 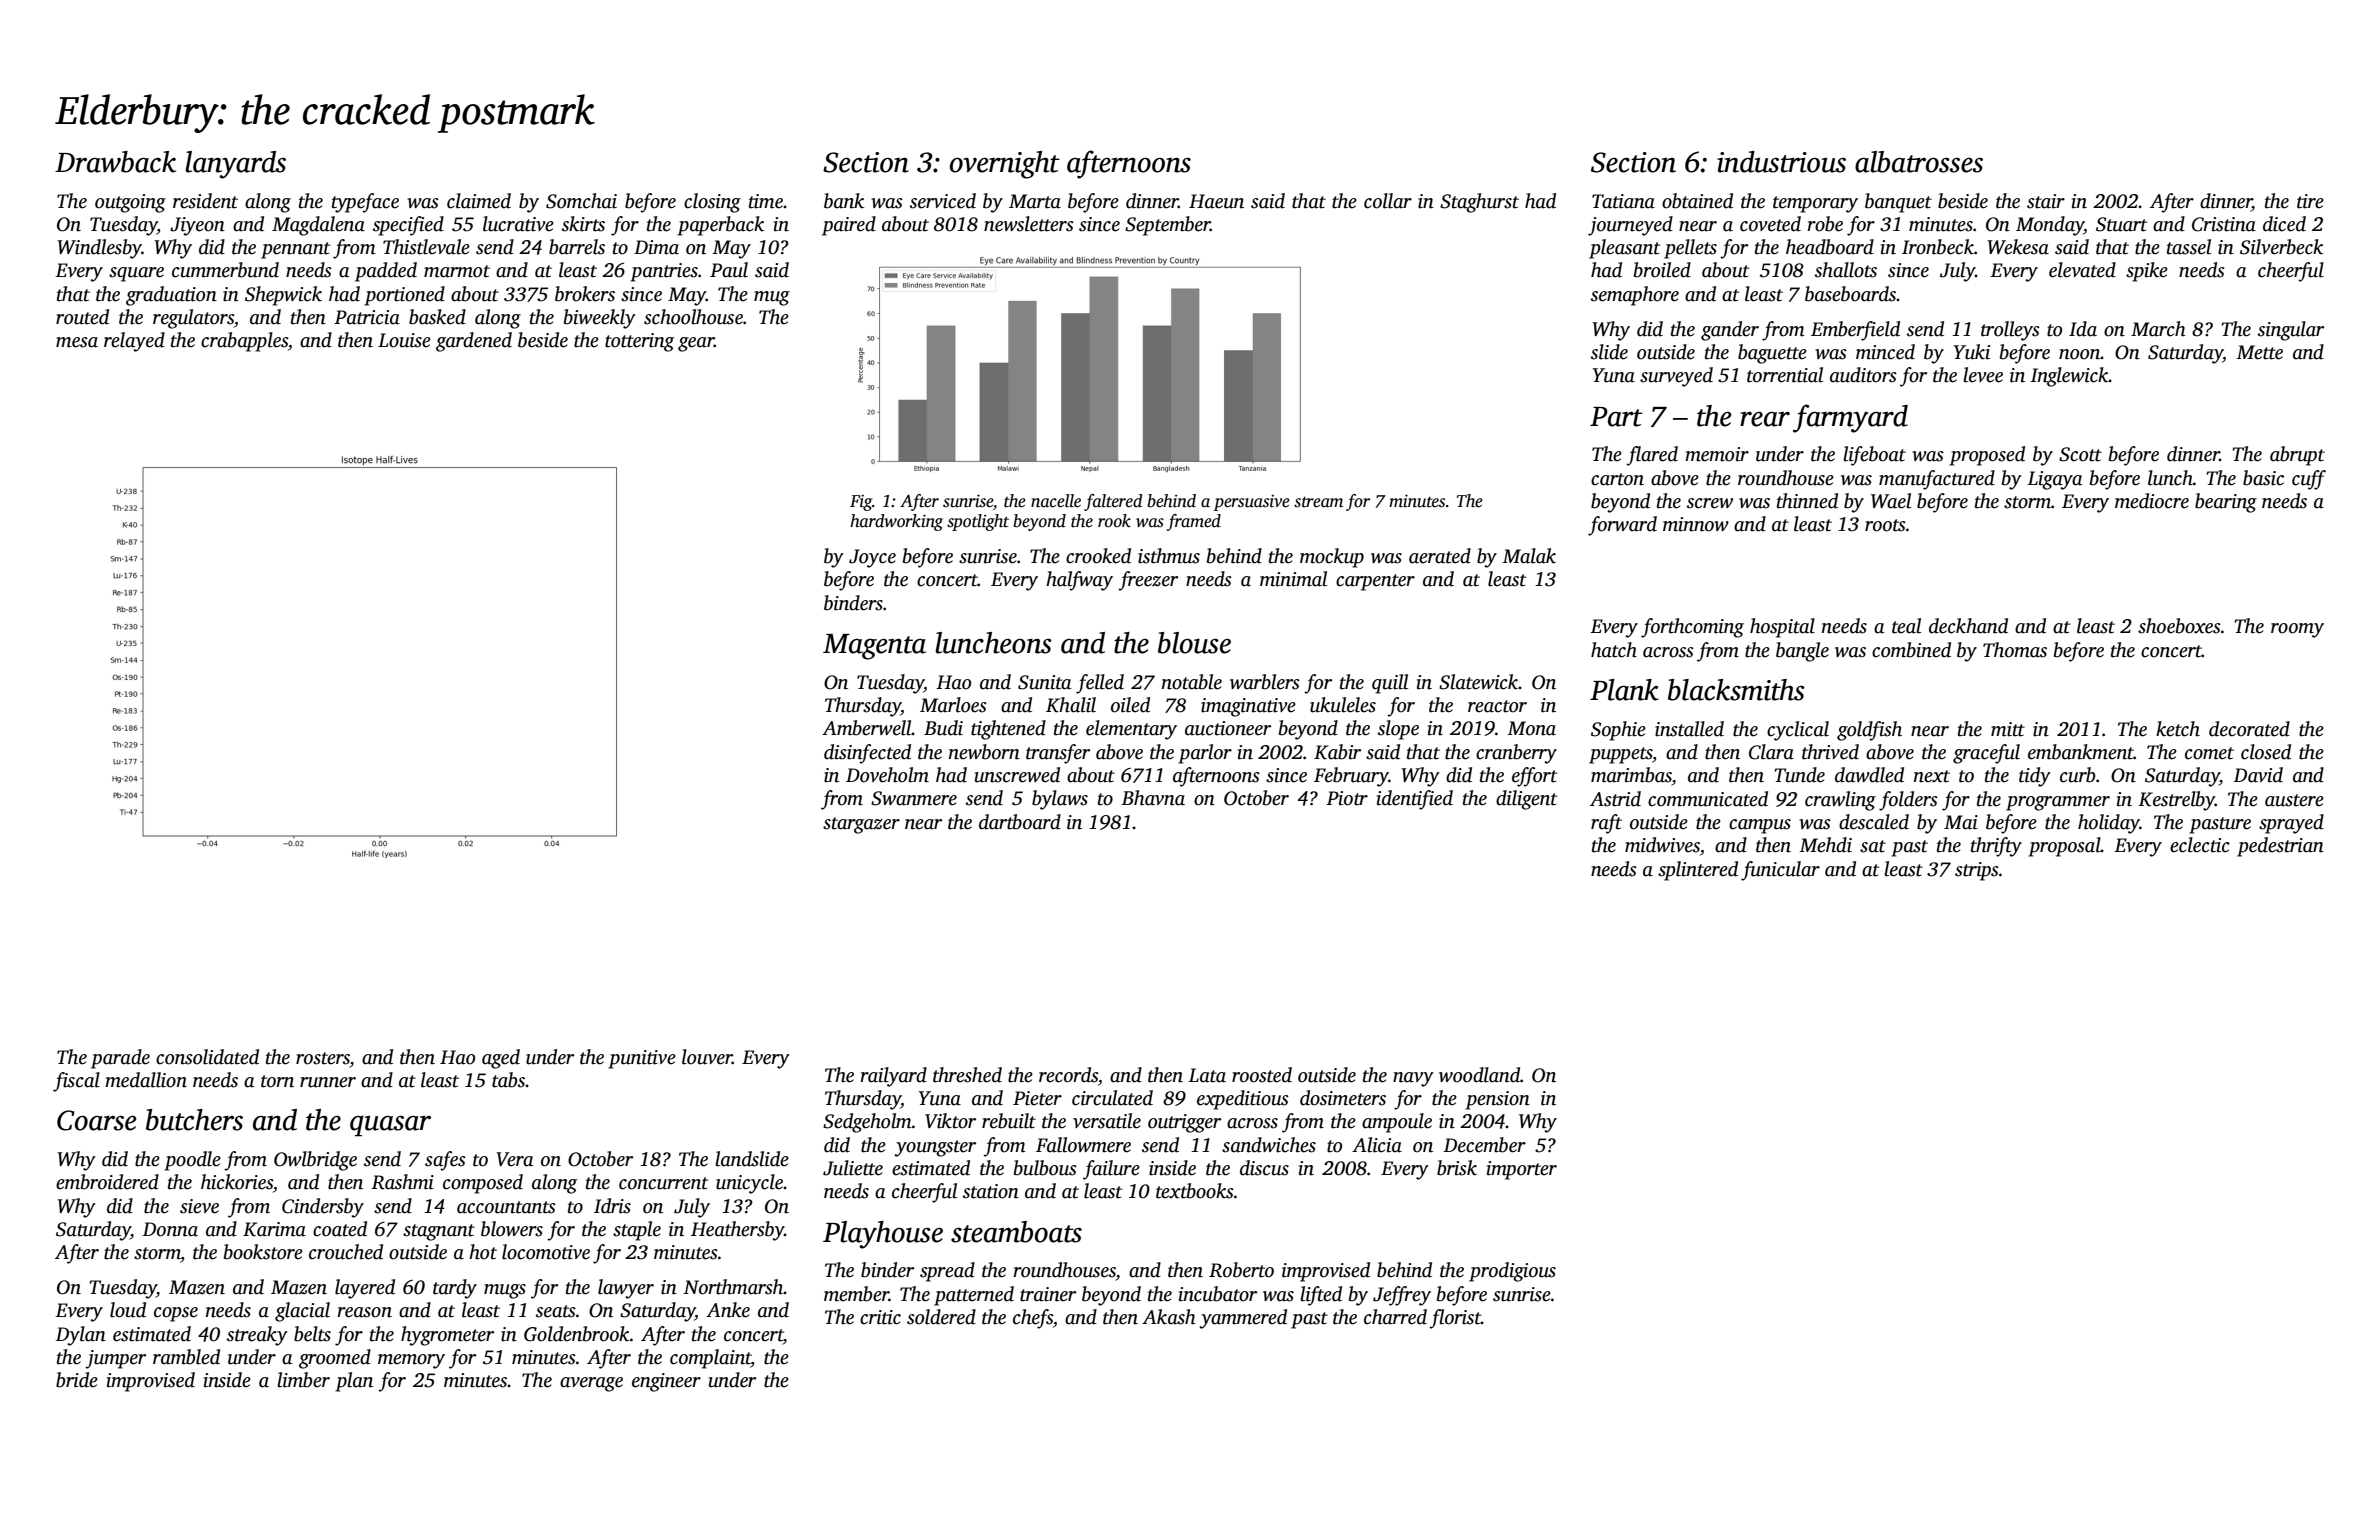 I want to click on quill, so click(x=1390, y=684).
